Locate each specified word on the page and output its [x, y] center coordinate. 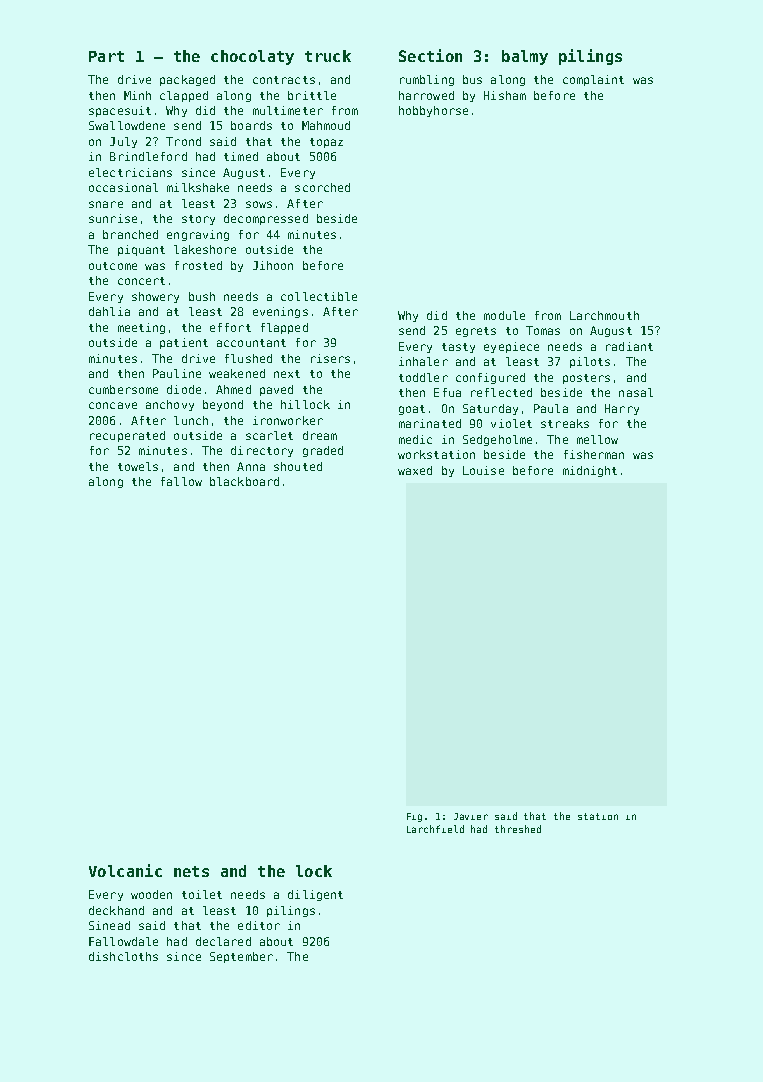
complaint [593, 80]
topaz [326, 143]
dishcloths [123, 956]
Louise [483, 470]
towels [138, 466]
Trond [183, 141]
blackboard [244, 481]
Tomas [543, 330]
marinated [430, 423]
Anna [251, 466]
